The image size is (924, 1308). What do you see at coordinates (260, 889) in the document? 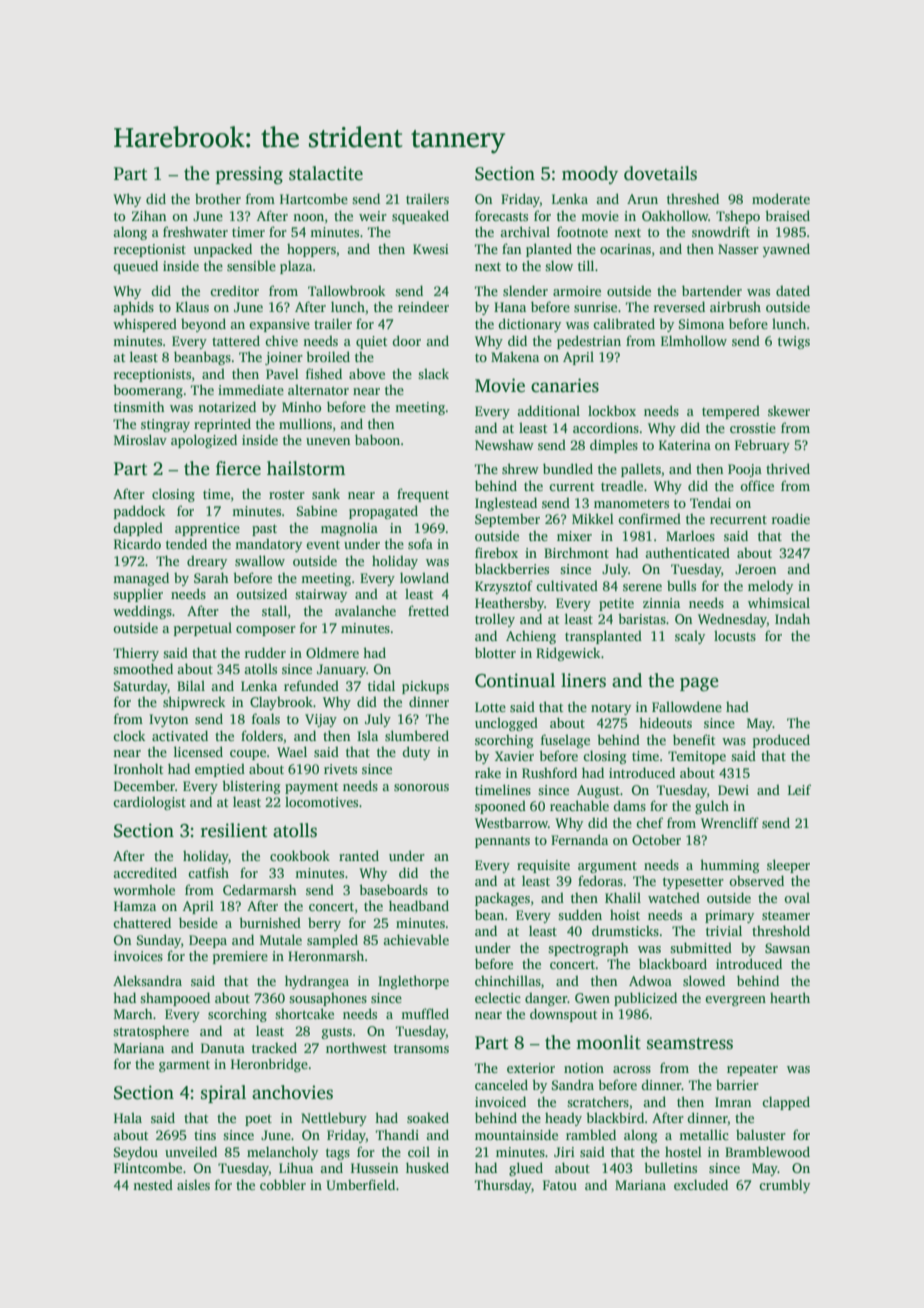
I see `Cedarmarsh` at bounding box center [260, 889].
